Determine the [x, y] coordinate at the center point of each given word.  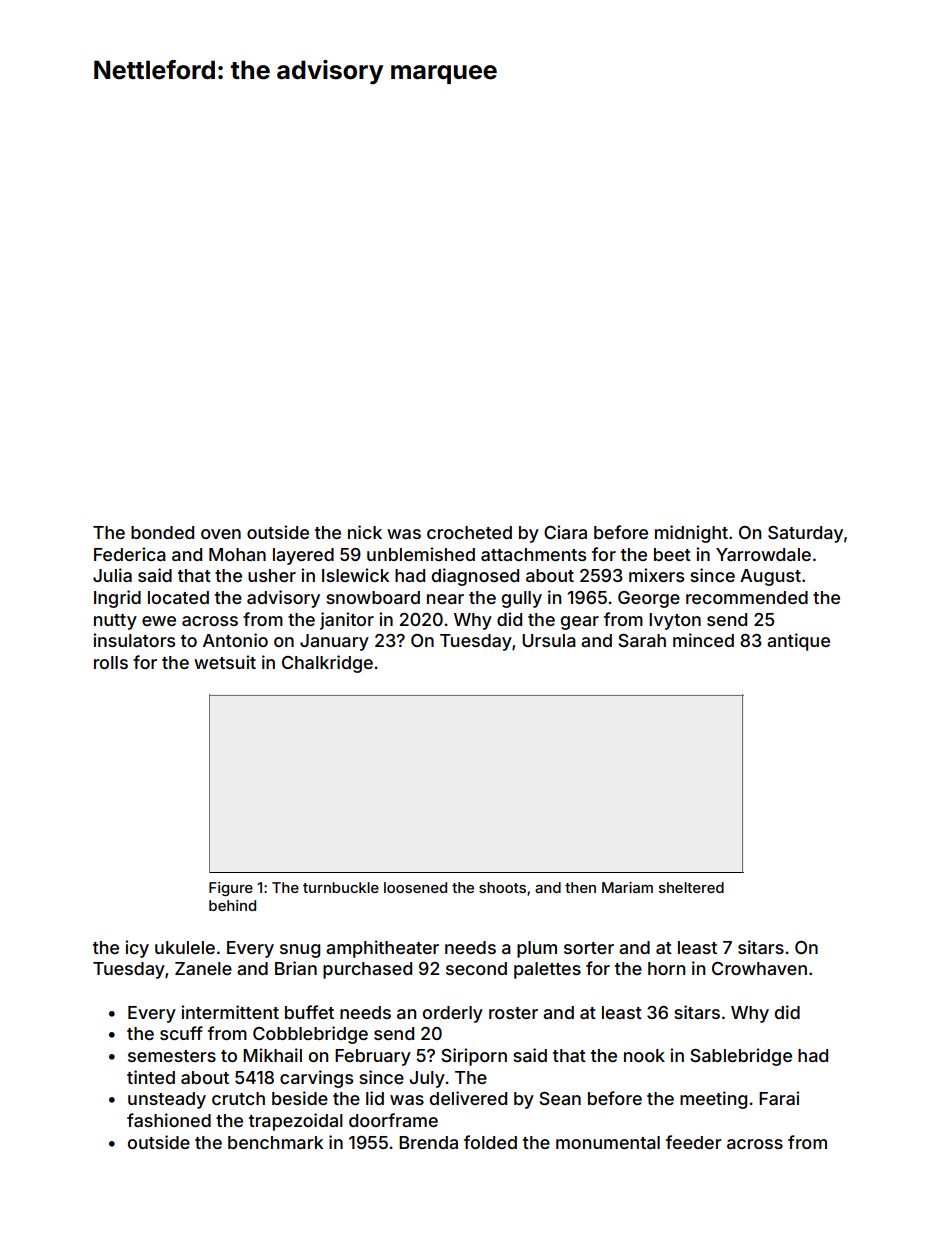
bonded [162, 532]
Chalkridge [327, 664]
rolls [111, 662]
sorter [589, 948]
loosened [415, 887]
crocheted [469, 532]
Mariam [627, 887]
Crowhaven [759, 968]
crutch [238, 1098]
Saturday [805, 534]
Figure [231, 889]
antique [798, 642]
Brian [296, 968]
